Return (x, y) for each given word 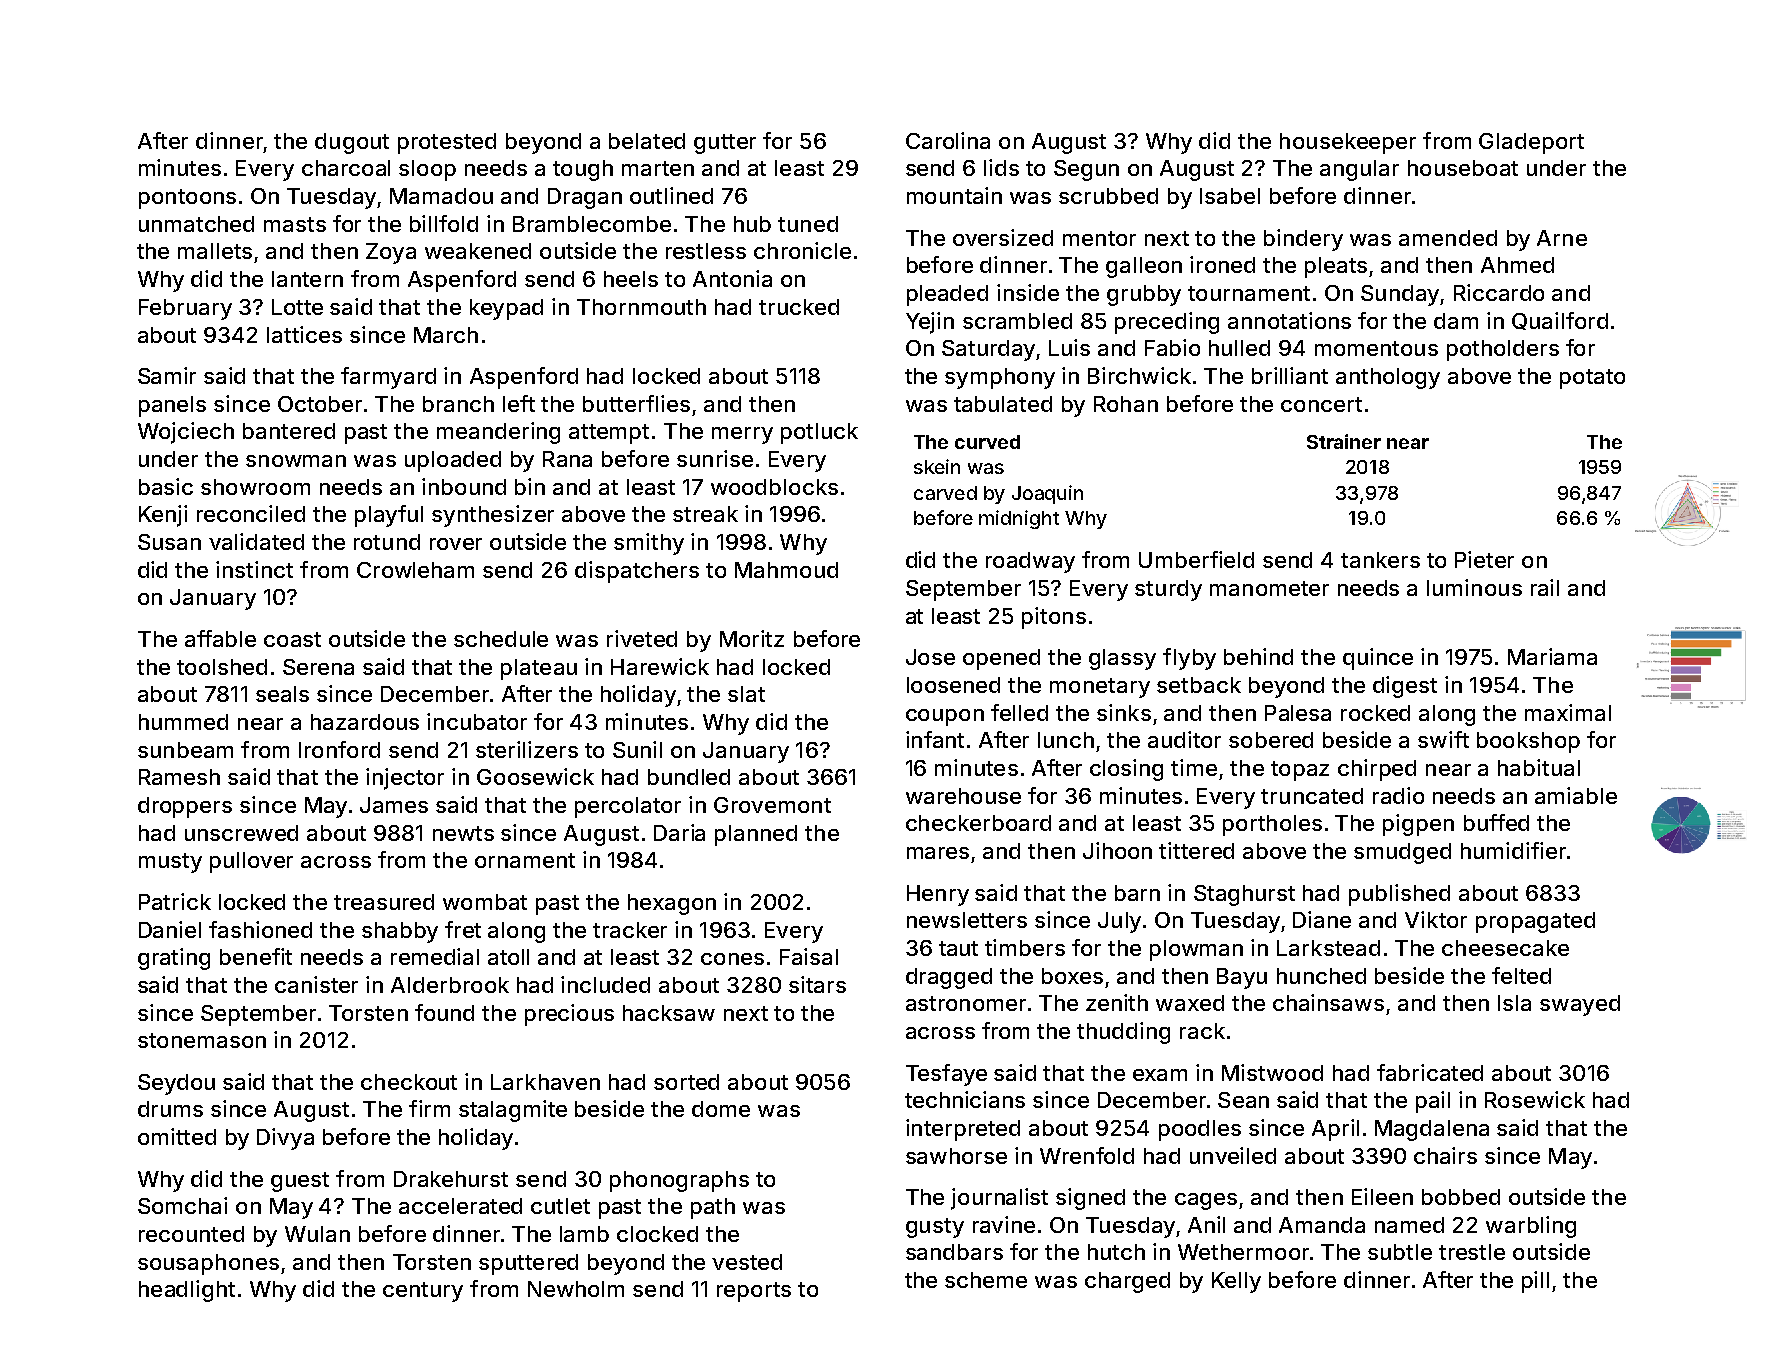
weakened (478, 251)
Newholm (576, 1289)
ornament (525, 860)
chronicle (802, 250)
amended (1448, 238)
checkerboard (978, 823)
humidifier (1513, 850)
